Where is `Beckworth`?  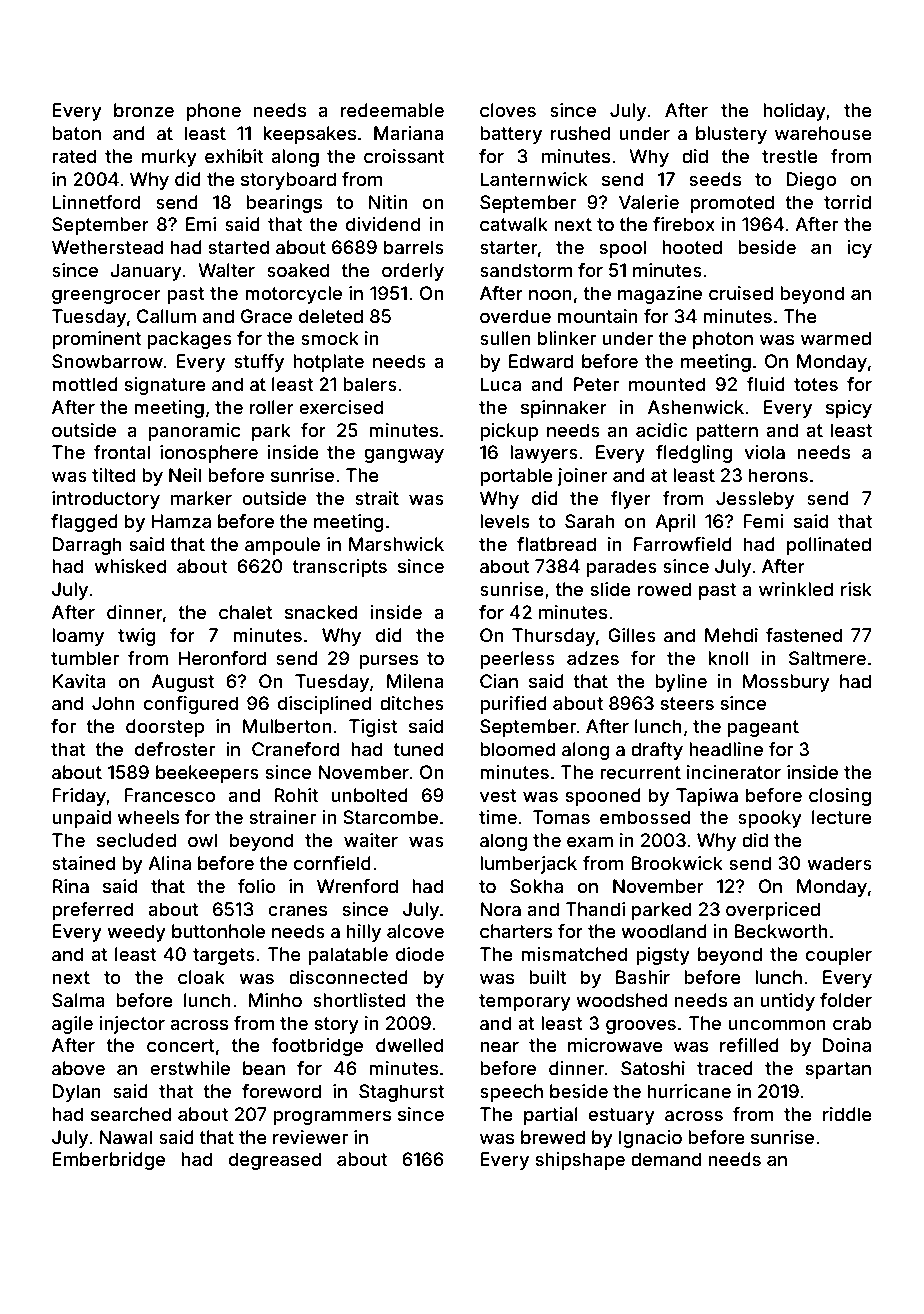 Beckworth is located at coordinates (780, 931).
